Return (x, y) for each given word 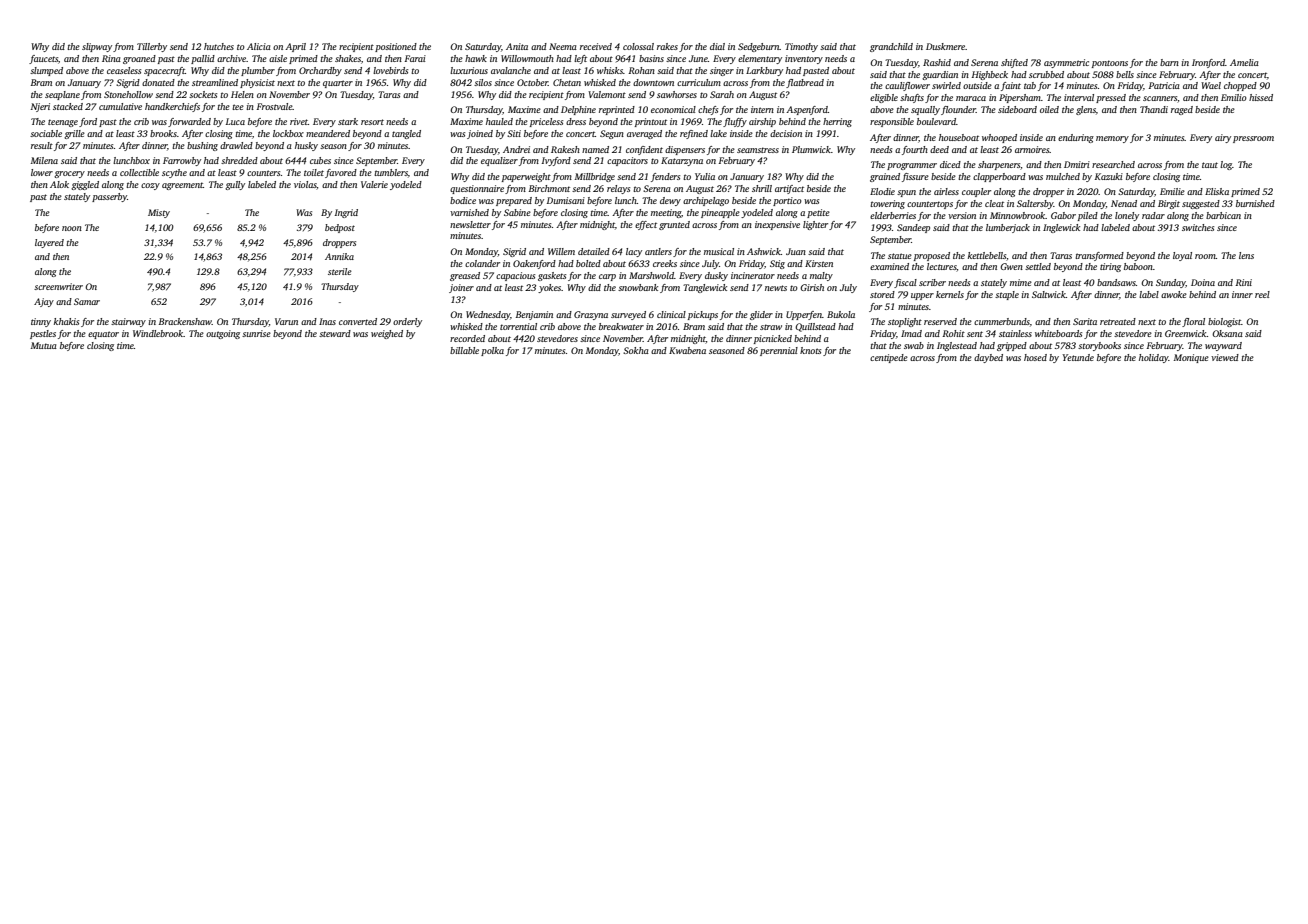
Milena (44, 160)
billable (464, 350)
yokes (549, 288)
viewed (1225, 357)
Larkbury (764, 71)
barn (1169, 62)
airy (1223, 138)
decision (786, 133)
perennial (779, 351)
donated (158, 82)
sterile (340, 271)
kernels (950, 294)
